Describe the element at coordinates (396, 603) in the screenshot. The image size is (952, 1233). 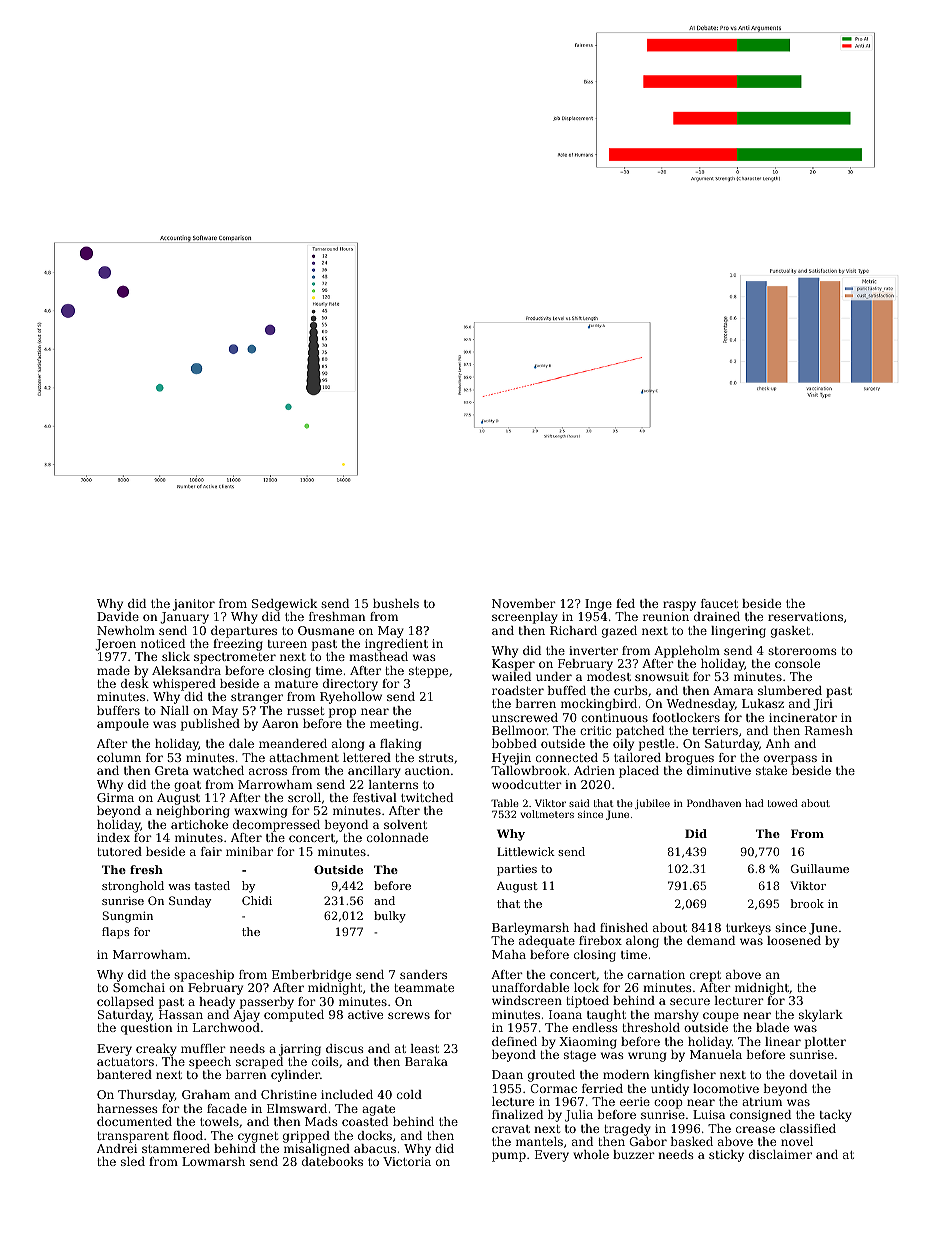
I see `bushels` at that location.
